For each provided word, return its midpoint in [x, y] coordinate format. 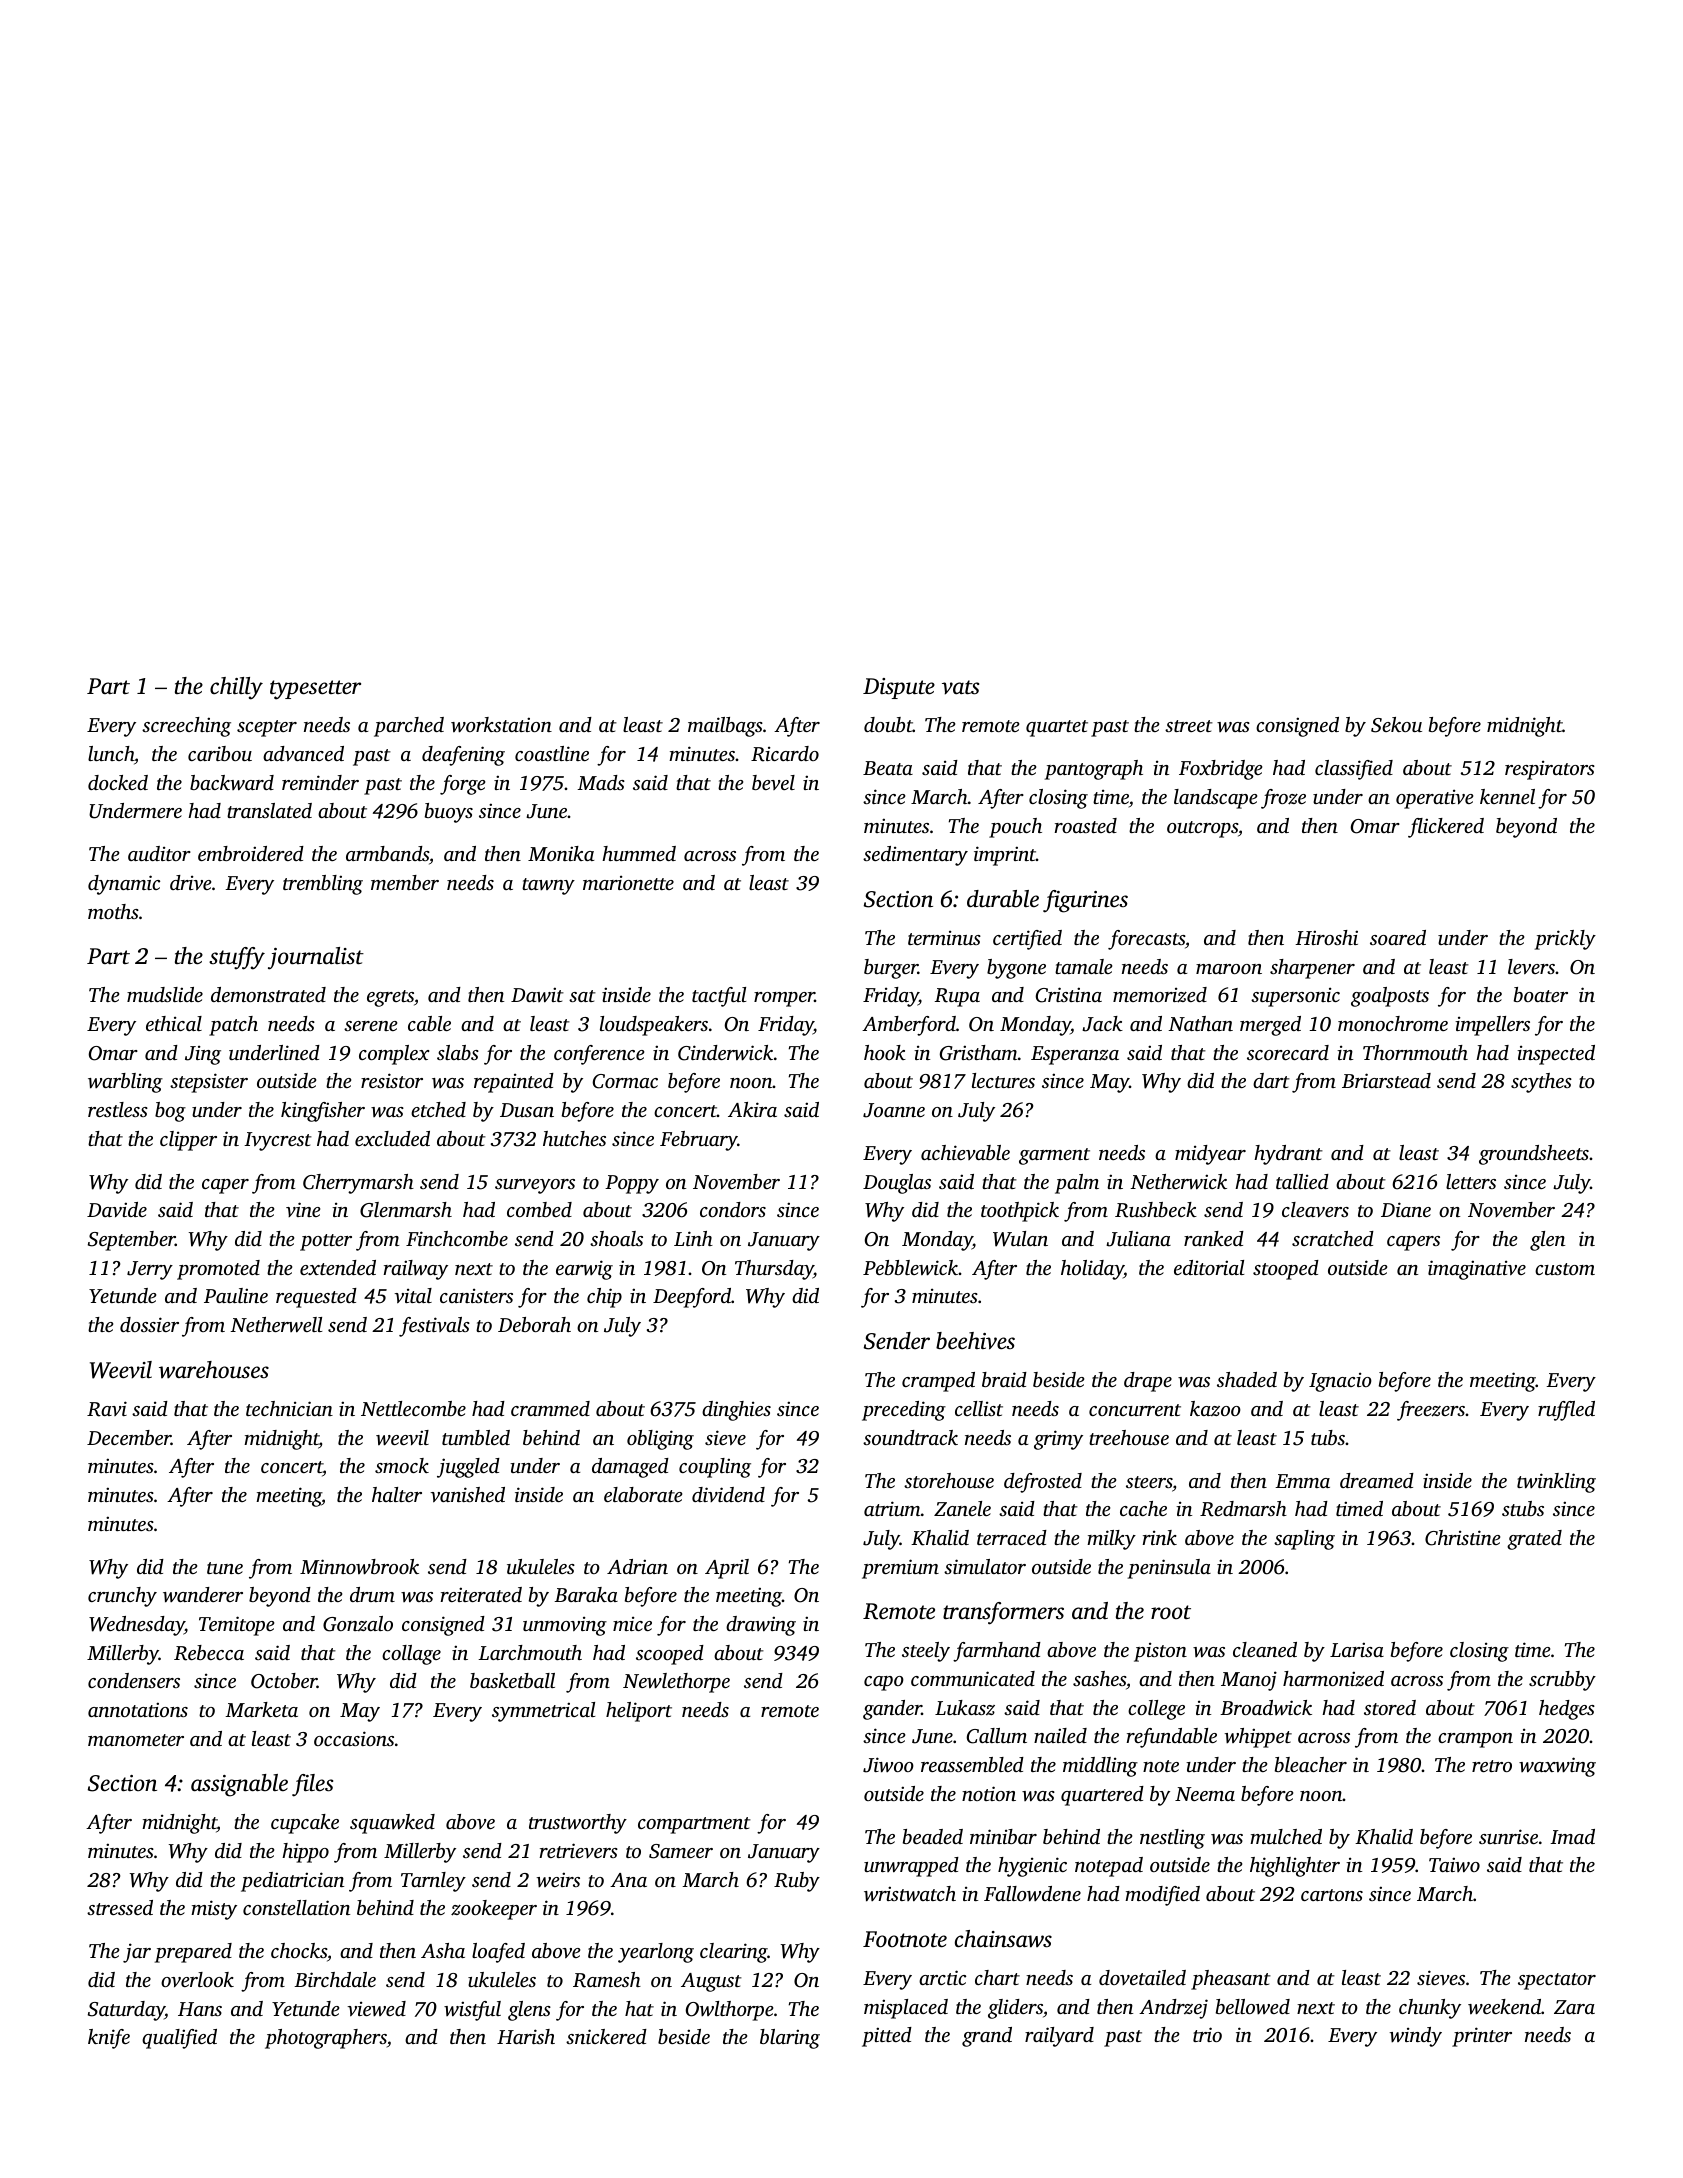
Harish [526, 2036]
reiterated [481, 1594]
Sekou [1396, 725]
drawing [761, 1626]
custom [1565, 1269]
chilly [236, 688]
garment [1054, 1156]
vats [960, 687]
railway [416, 1270]
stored [1390, 1707]
